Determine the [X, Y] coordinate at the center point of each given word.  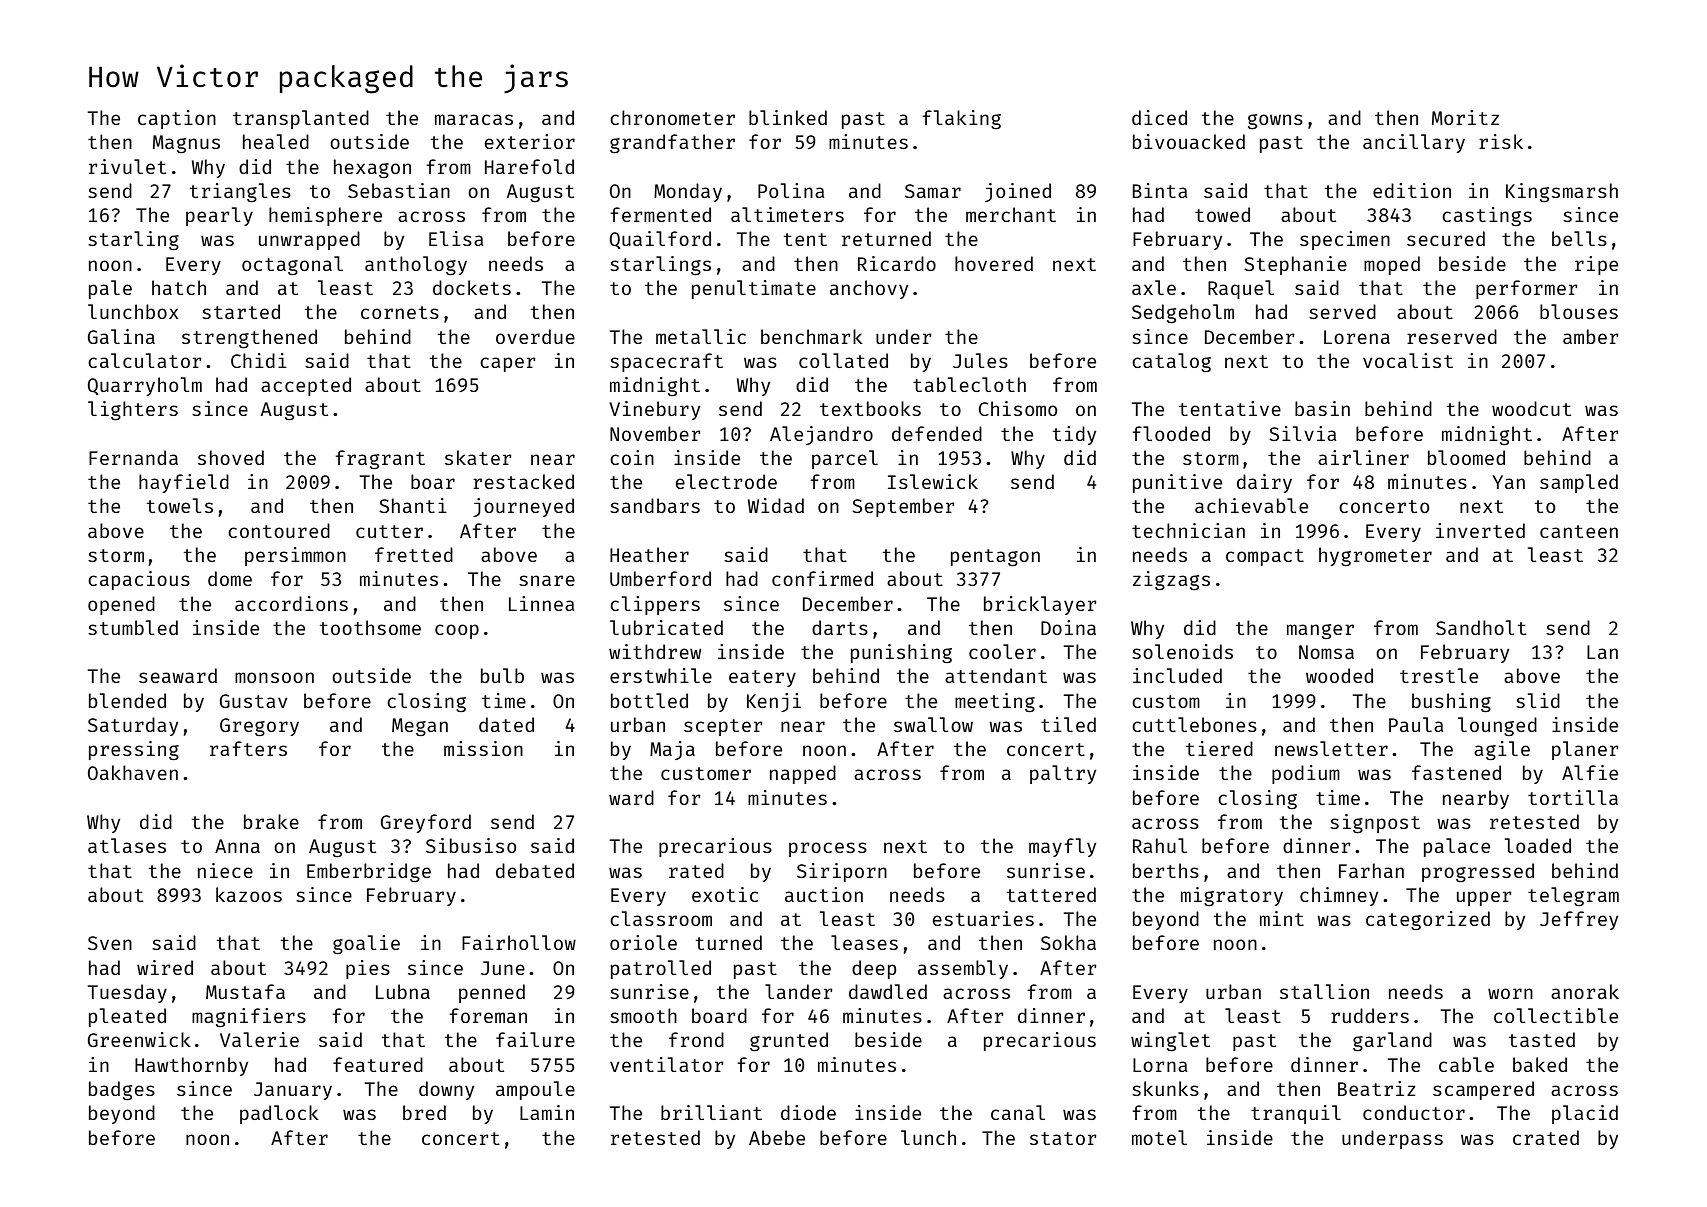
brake [271, 821]
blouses [1579, 311]
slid [1538, 700]
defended [937, 433]
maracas [474, 119]
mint [1282, 918]
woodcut [1531, 408]
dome [230, 578]
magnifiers [249, 1017]
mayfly [1062, 847]
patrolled [661, 969]
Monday [688, 192]
